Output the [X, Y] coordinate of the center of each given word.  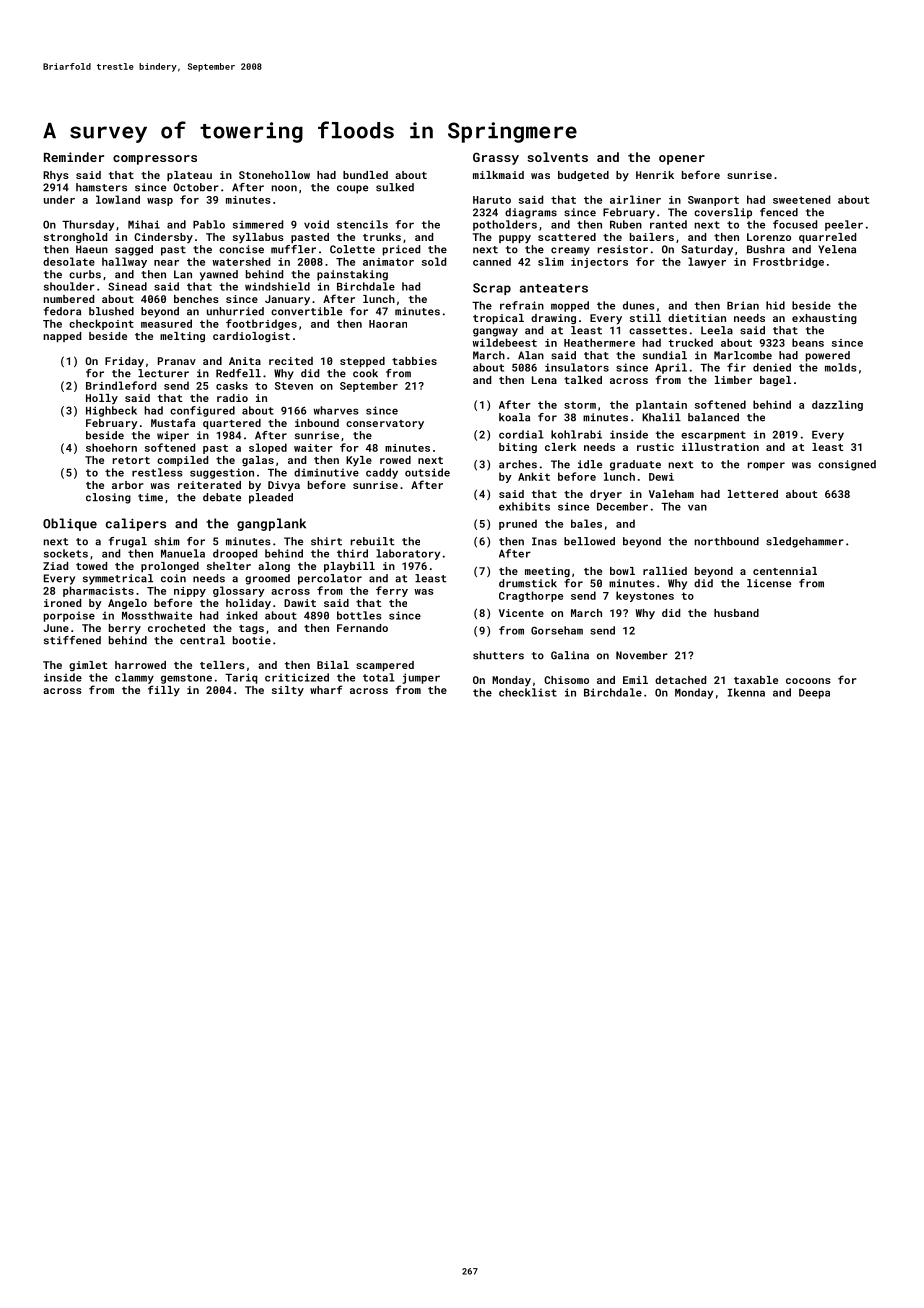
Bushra [766, 249]
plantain [661, 405]
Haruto [492, 200]
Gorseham [557, 630]
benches [196, 299]
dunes [639, 305]
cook [365, 373]
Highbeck [111, 411]
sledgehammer [805, 542]
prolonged [170, 567]
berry [125, 629]
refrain [522, 305]
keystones [645, 596]
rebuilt [373, 541]
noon [284, 188]
